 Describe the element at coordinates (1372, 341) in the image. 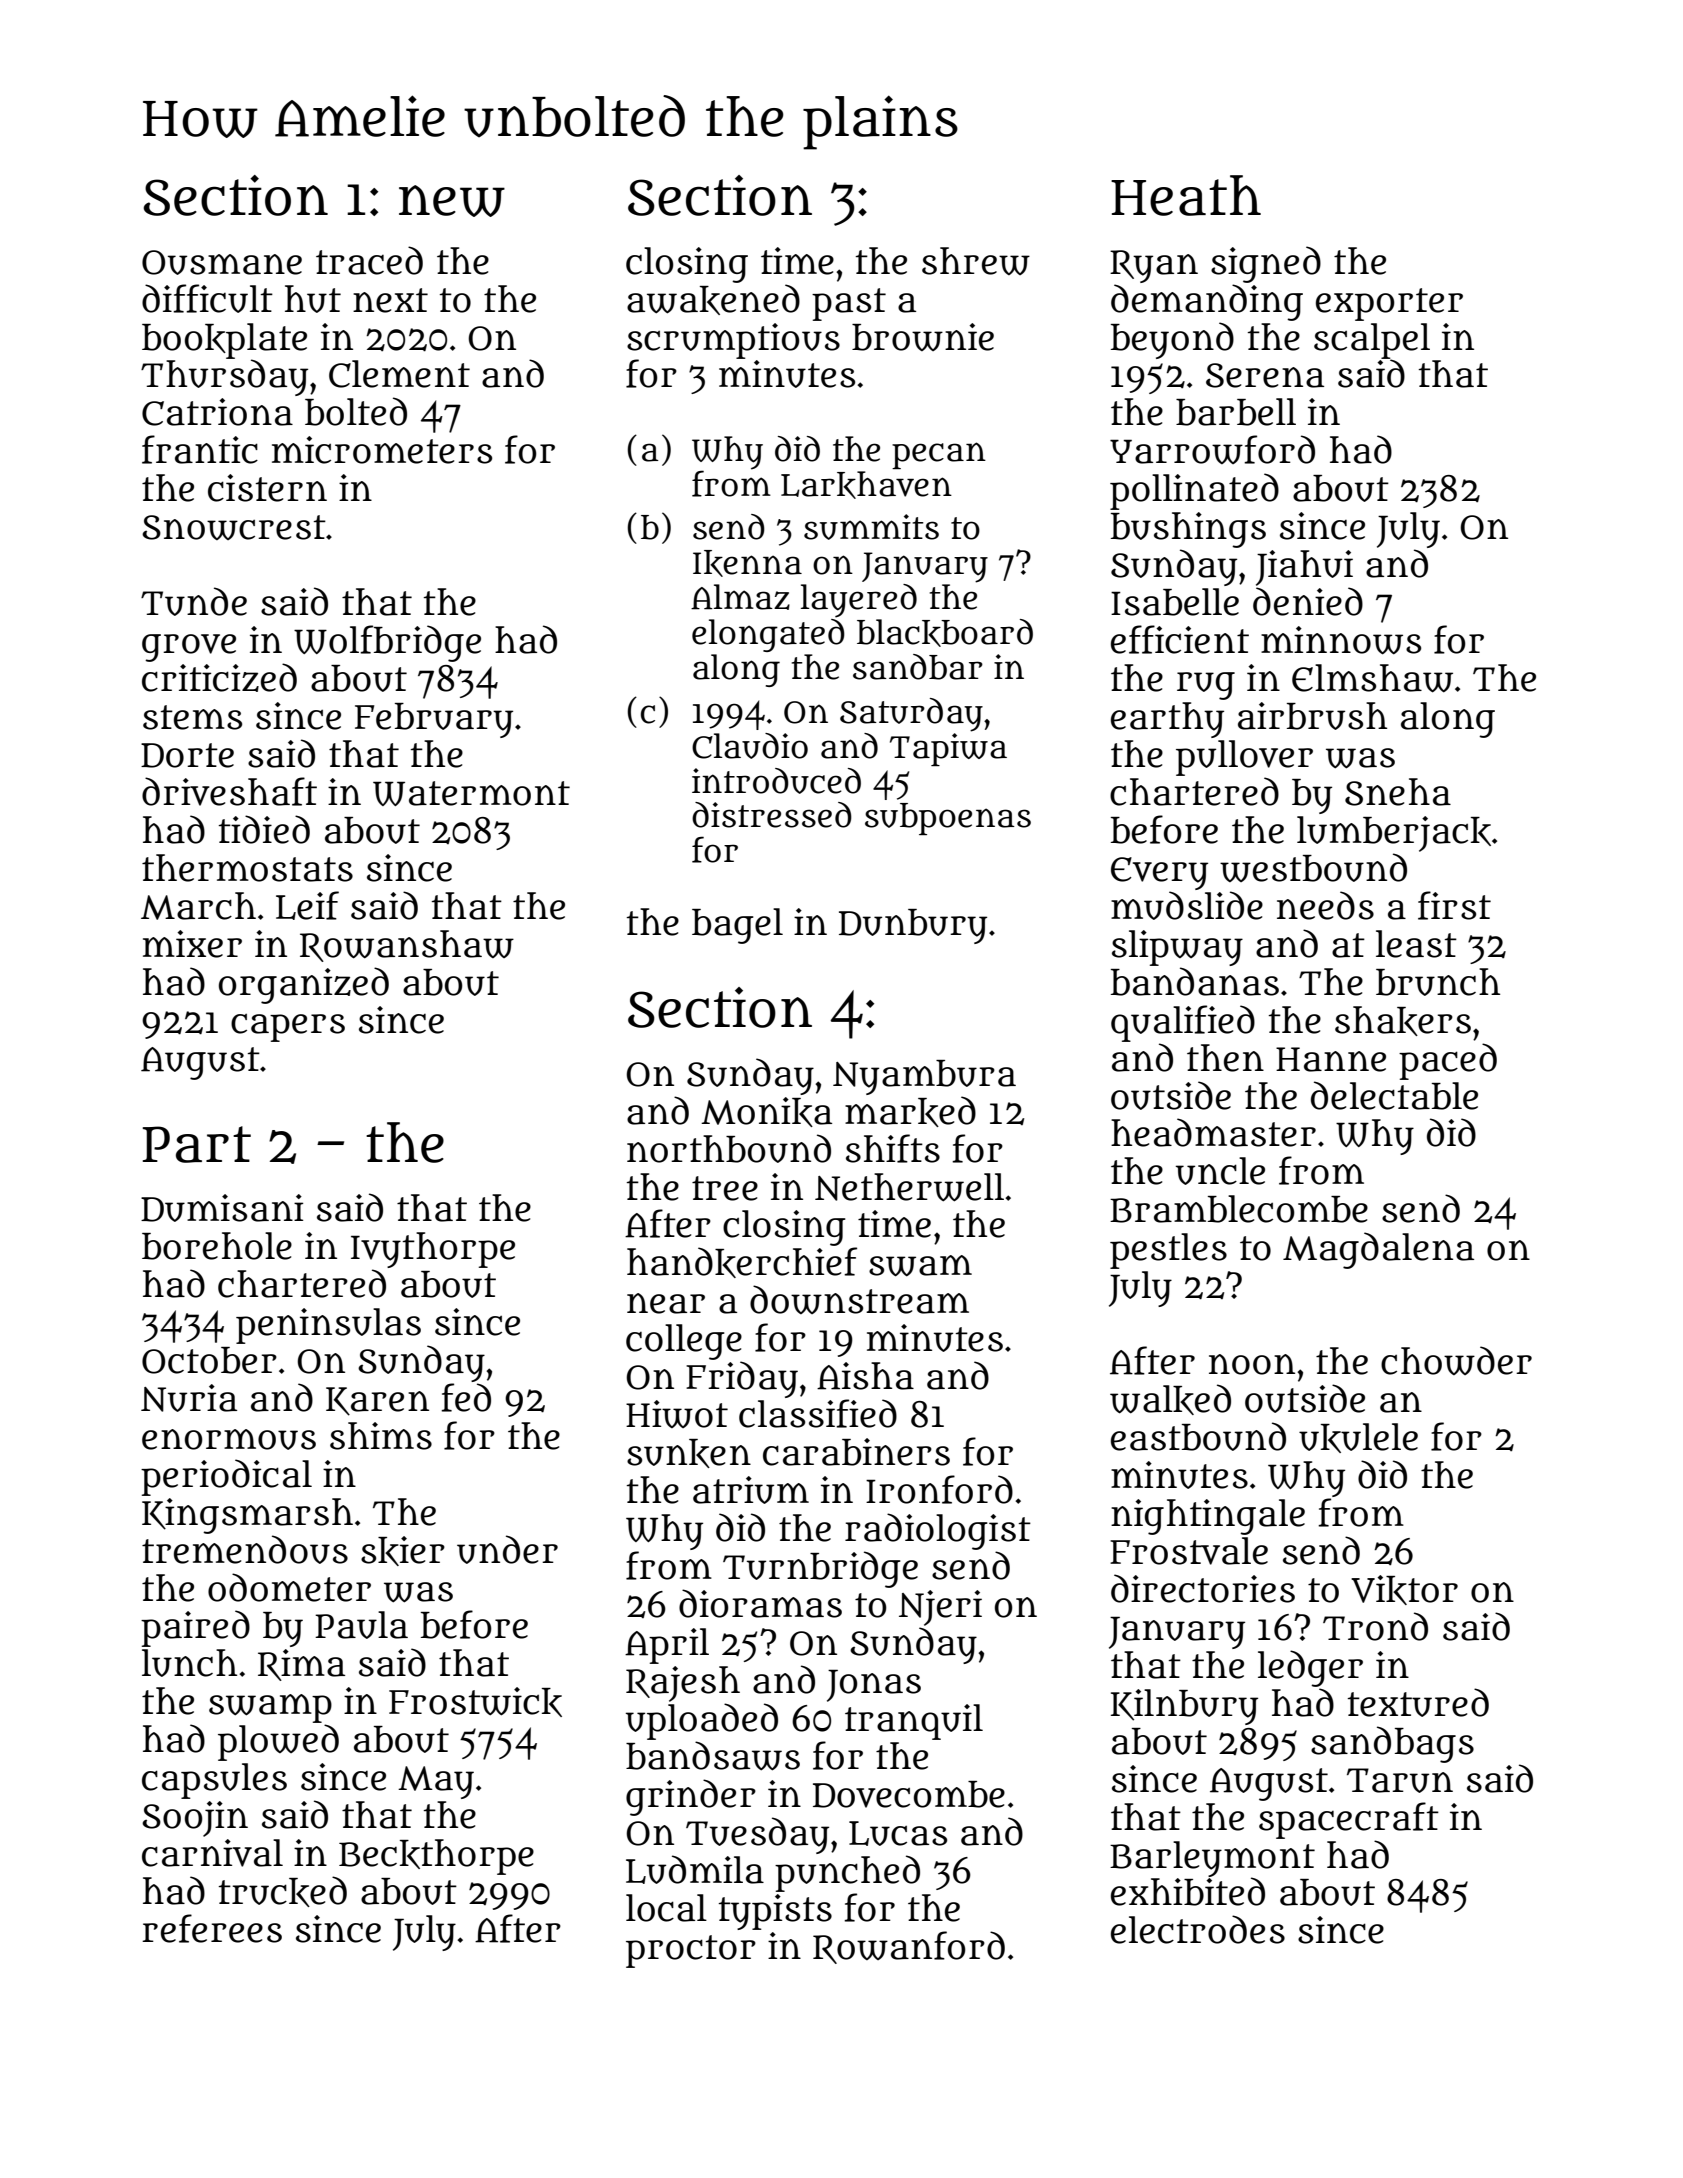

I see `scalpel` at that location.
